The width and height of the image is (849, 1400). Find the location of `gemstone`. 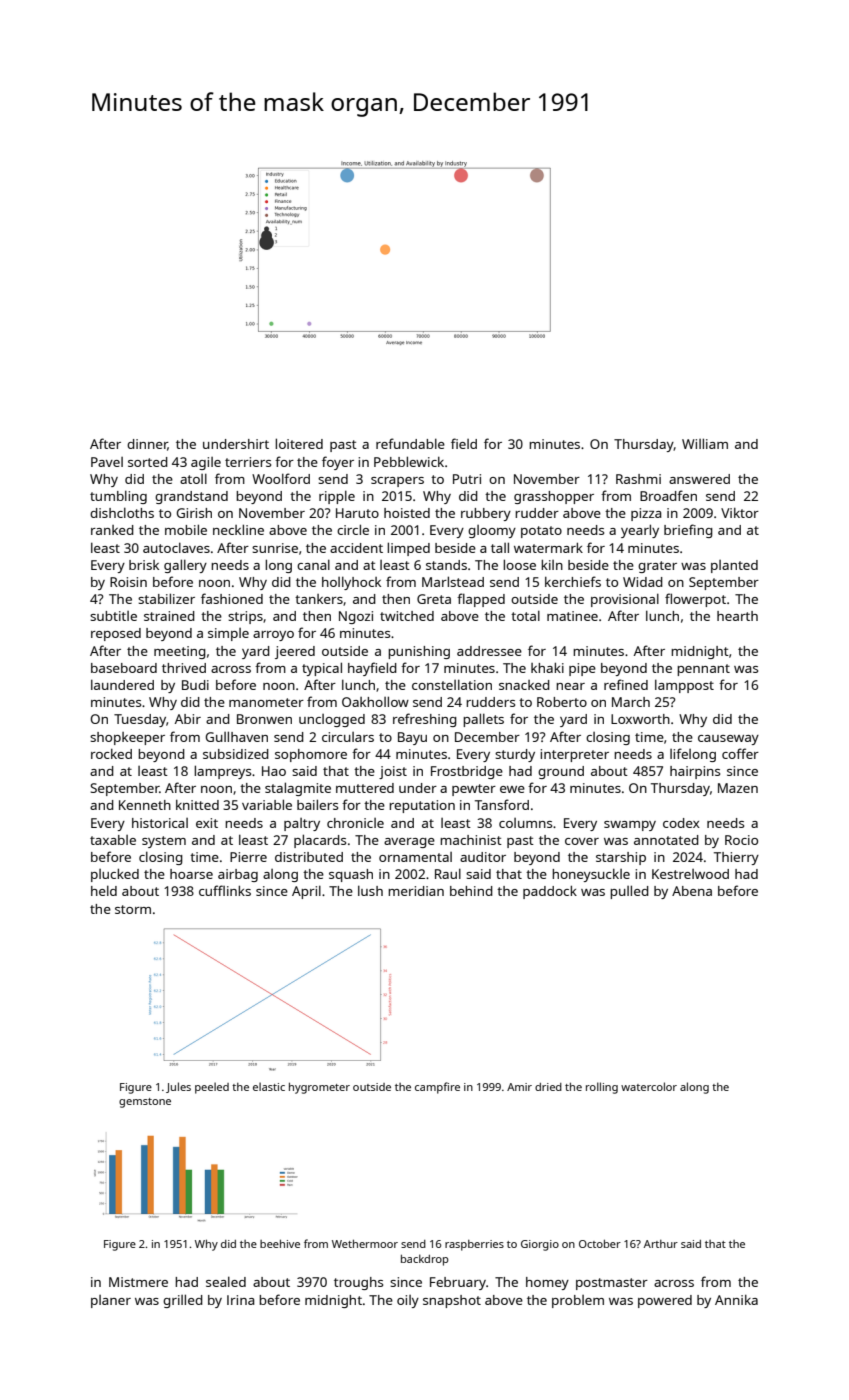

gemstone is located at coordinates (145, 1103).
